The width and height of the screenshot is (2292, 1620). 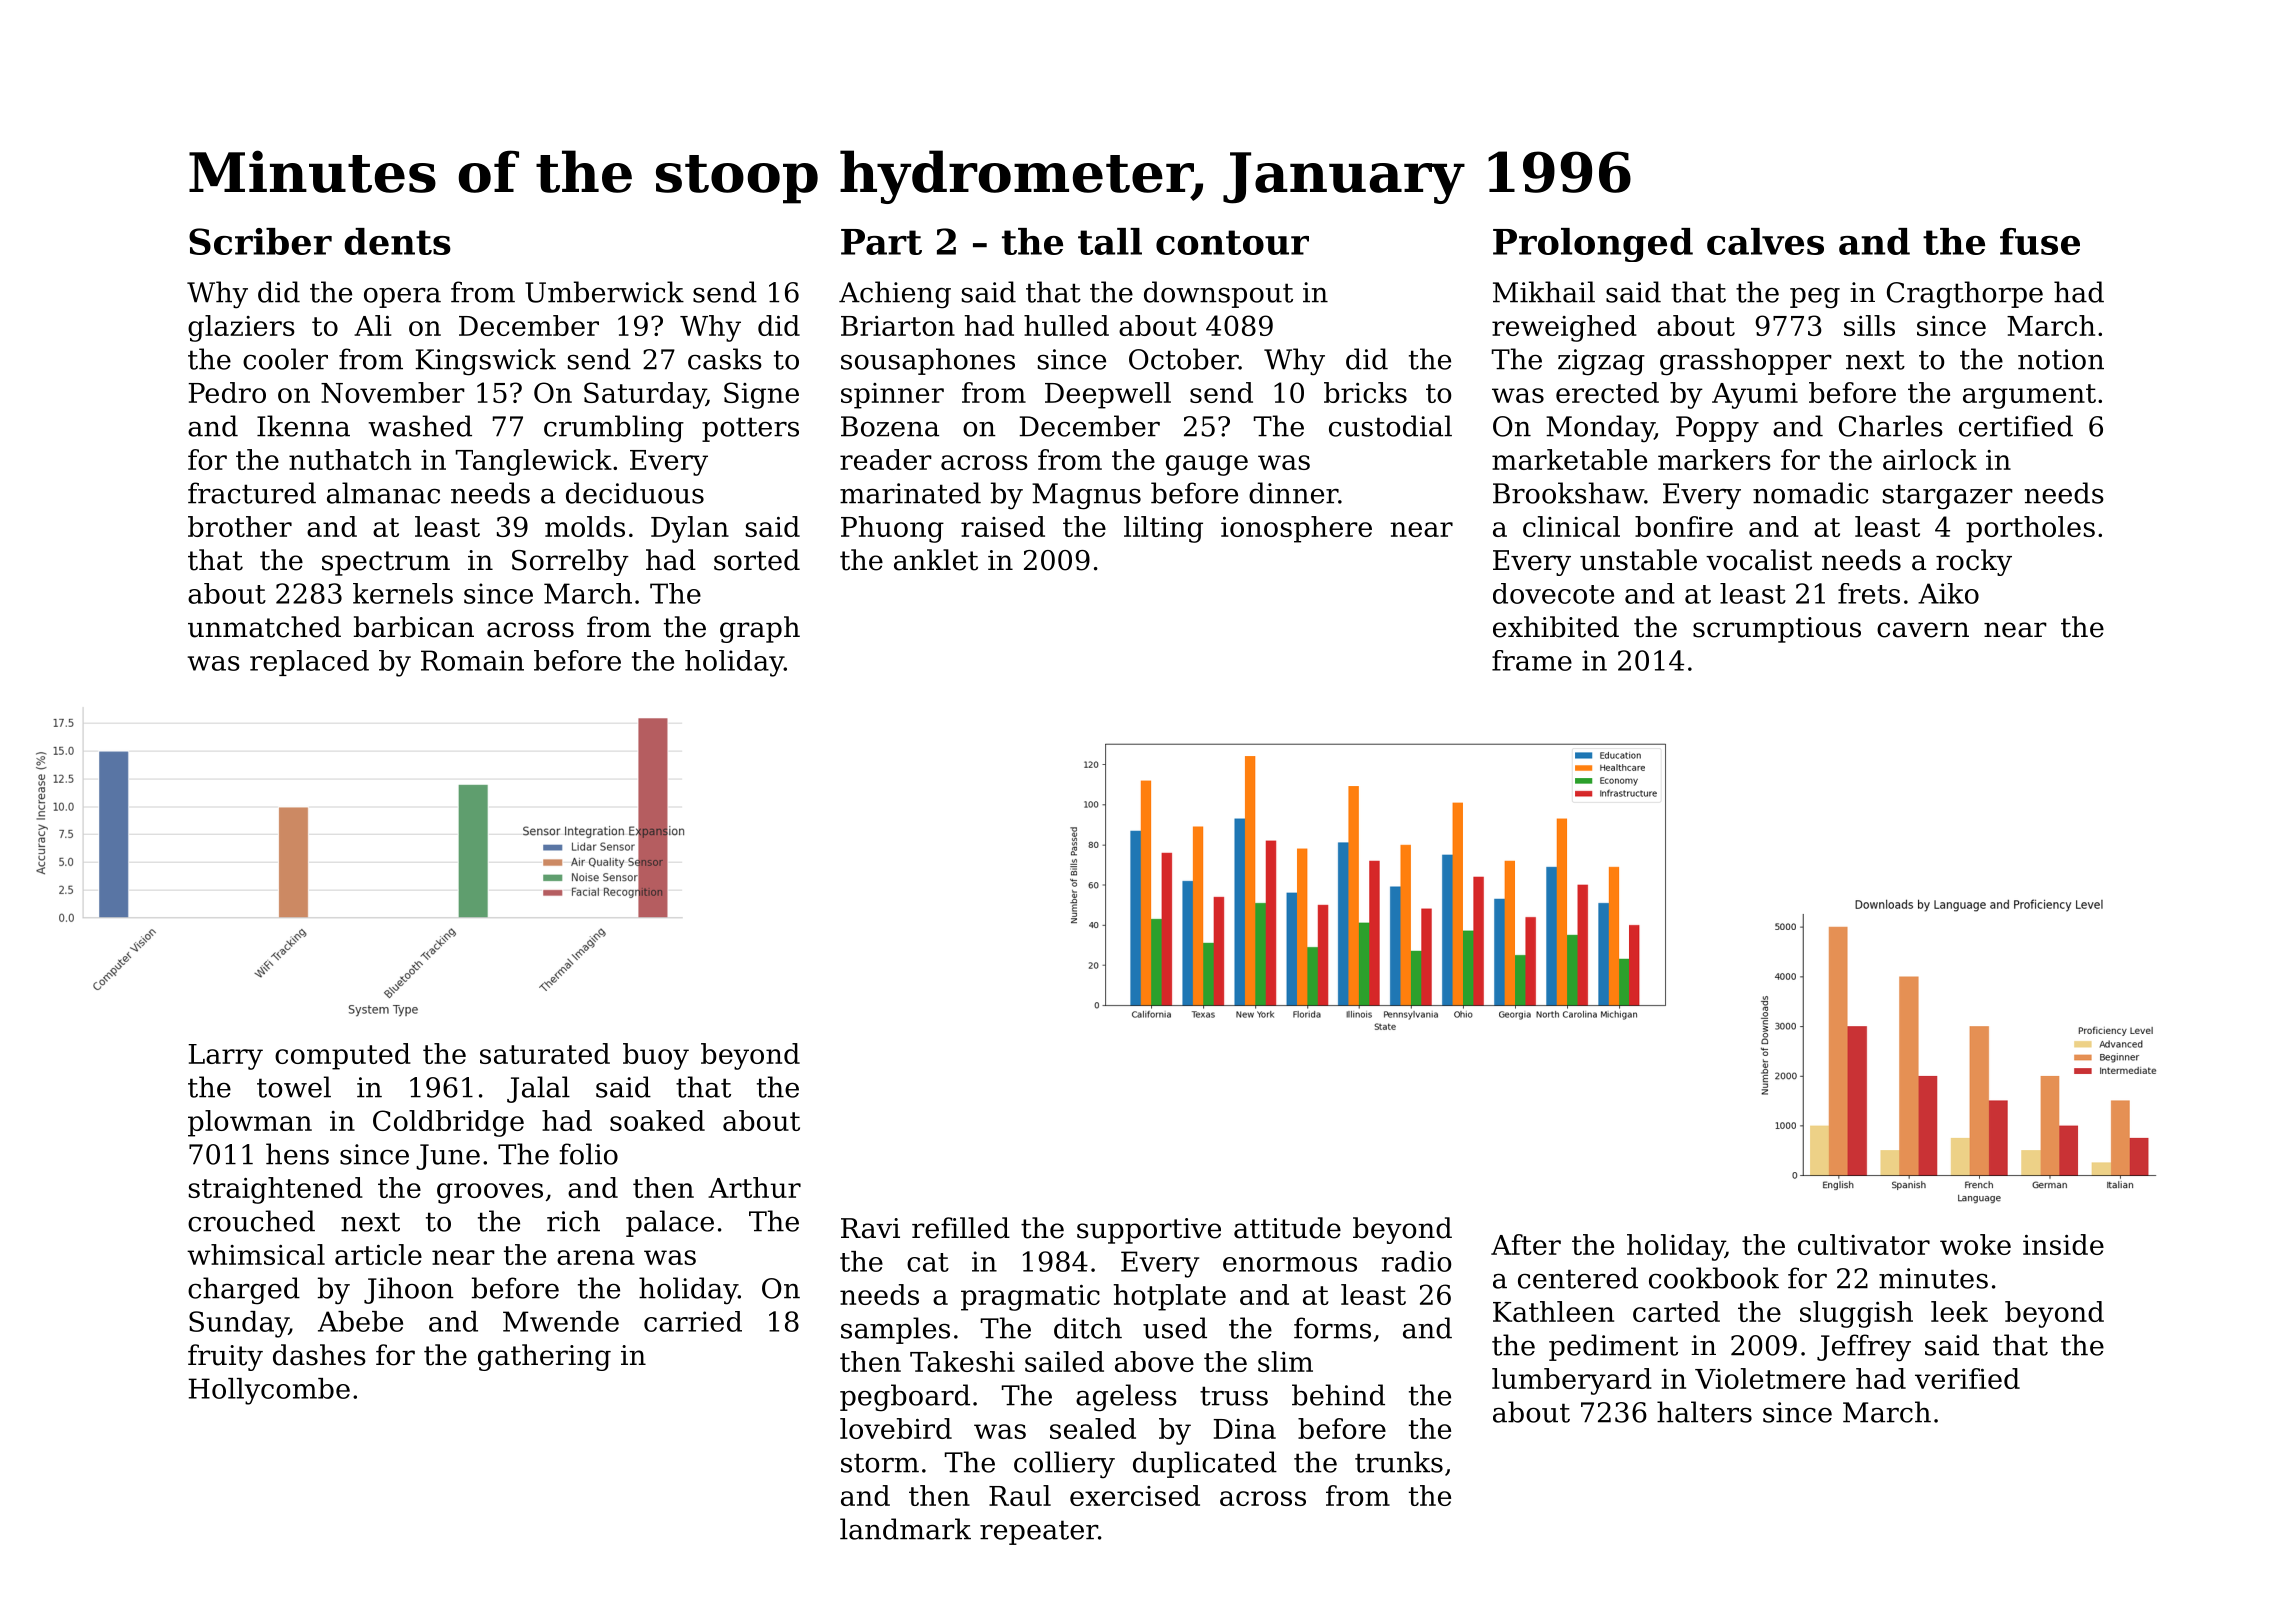 I want to click on fuse, so click(x=2040, y=241).
